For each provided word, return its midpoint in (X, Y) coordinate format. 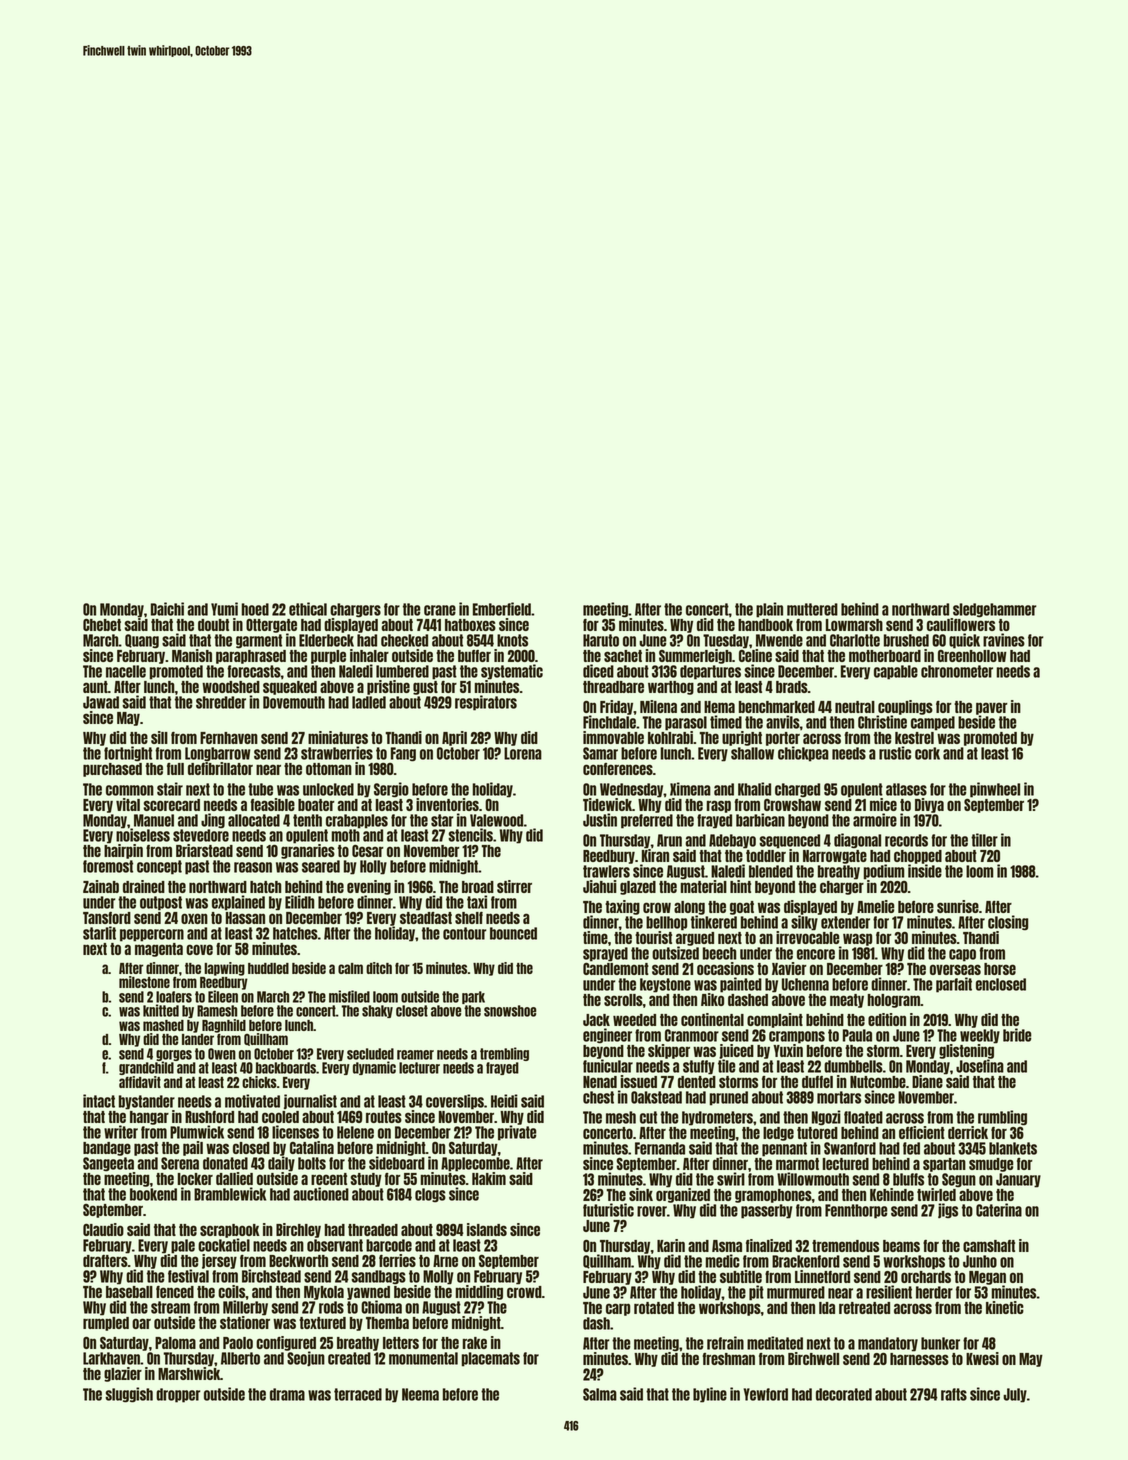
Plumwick (197, 1132)
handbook (765, 625)
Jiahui (600, 886)
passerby (767, 1211)
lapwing (224, 969)
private (517, 1133)
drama (287, 1394)
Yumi (224, 609)
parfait (954, 985)
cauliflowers (961, 624)
